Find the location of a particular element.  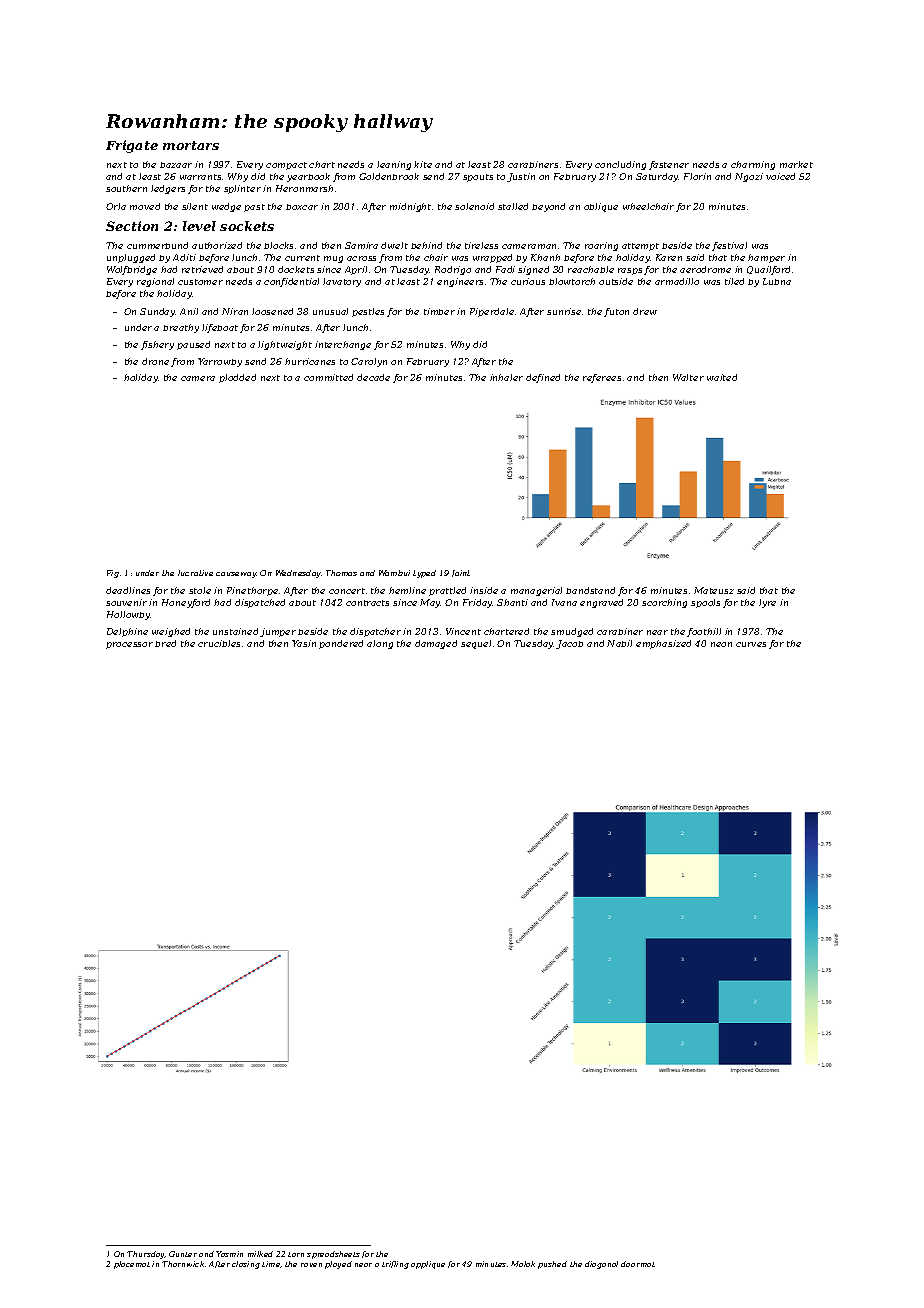

market is located at coordinates (796, 164).
